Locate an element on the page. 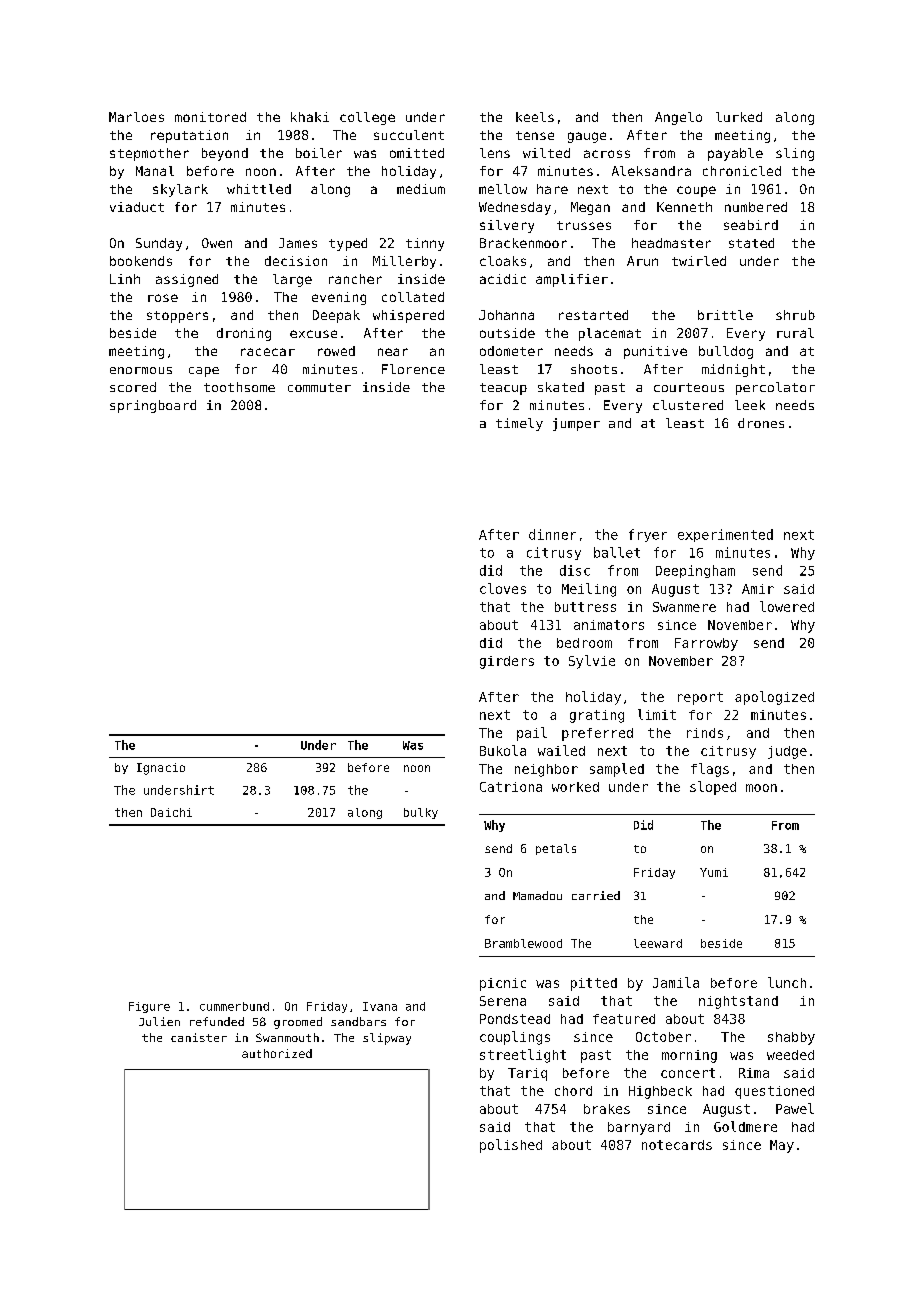 The image size is (924, 1314). weeded is located at coordinates (790, 1055).
